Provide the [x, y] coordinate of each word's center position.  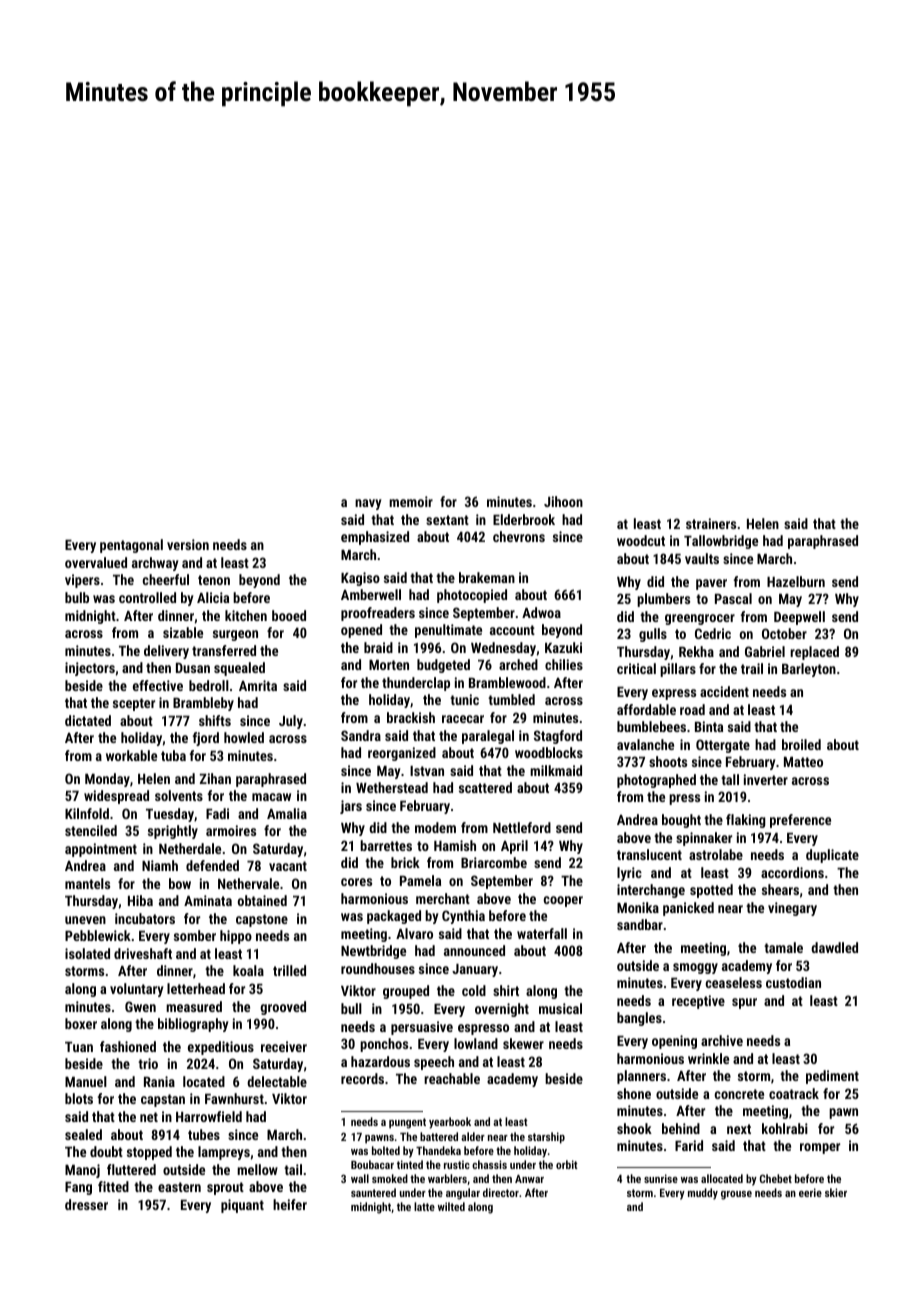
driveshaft [143, 953]
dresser [86, 1204]
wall [360, 1178]
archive [722, 1040]
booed [289, 615]
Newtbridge [373, 952]
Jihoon [563, 501]
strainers [711, 523]
